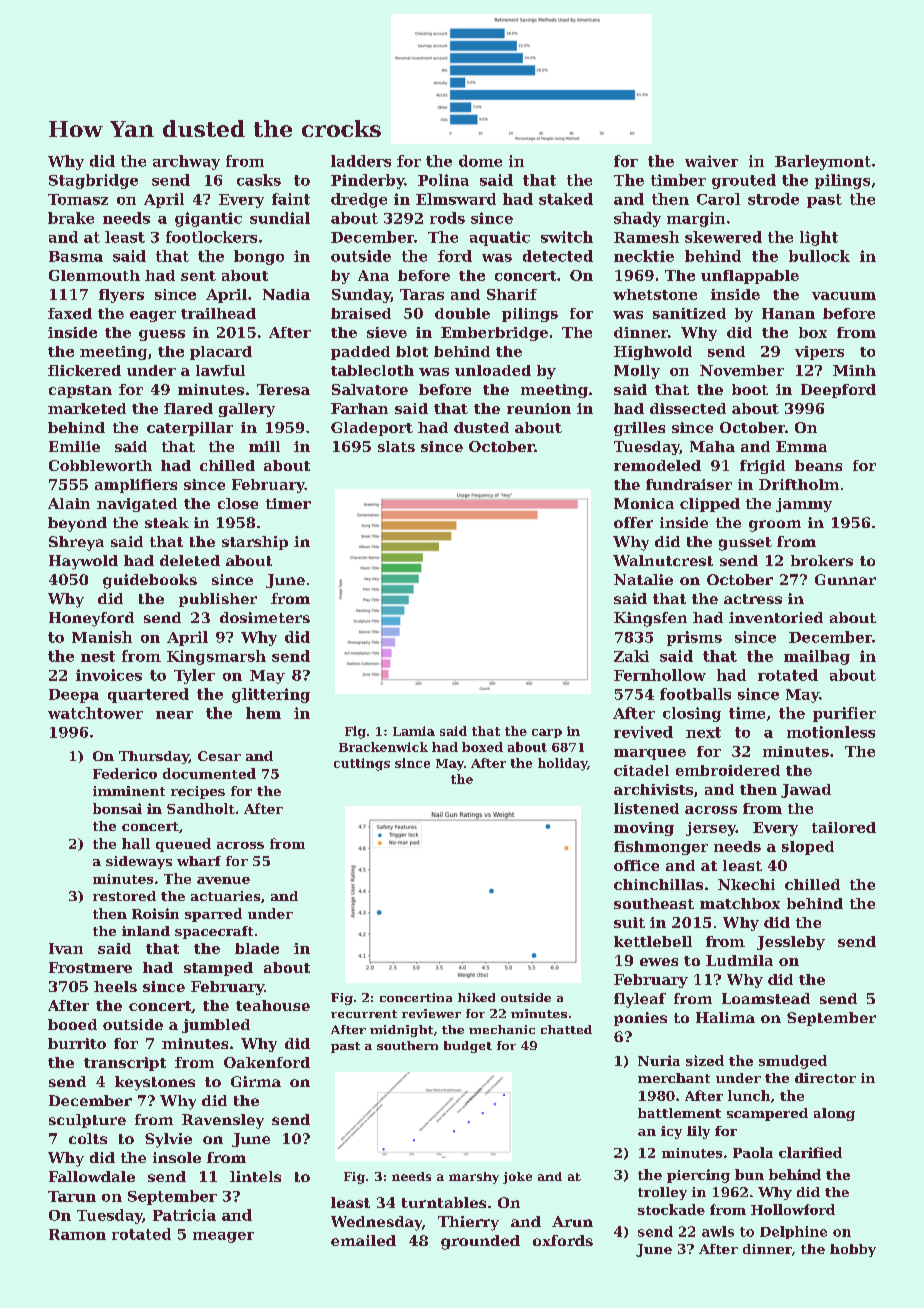  Describe the element at coordinates (93, 181) in the screenshot. I see `Stagbridge` at that location.
